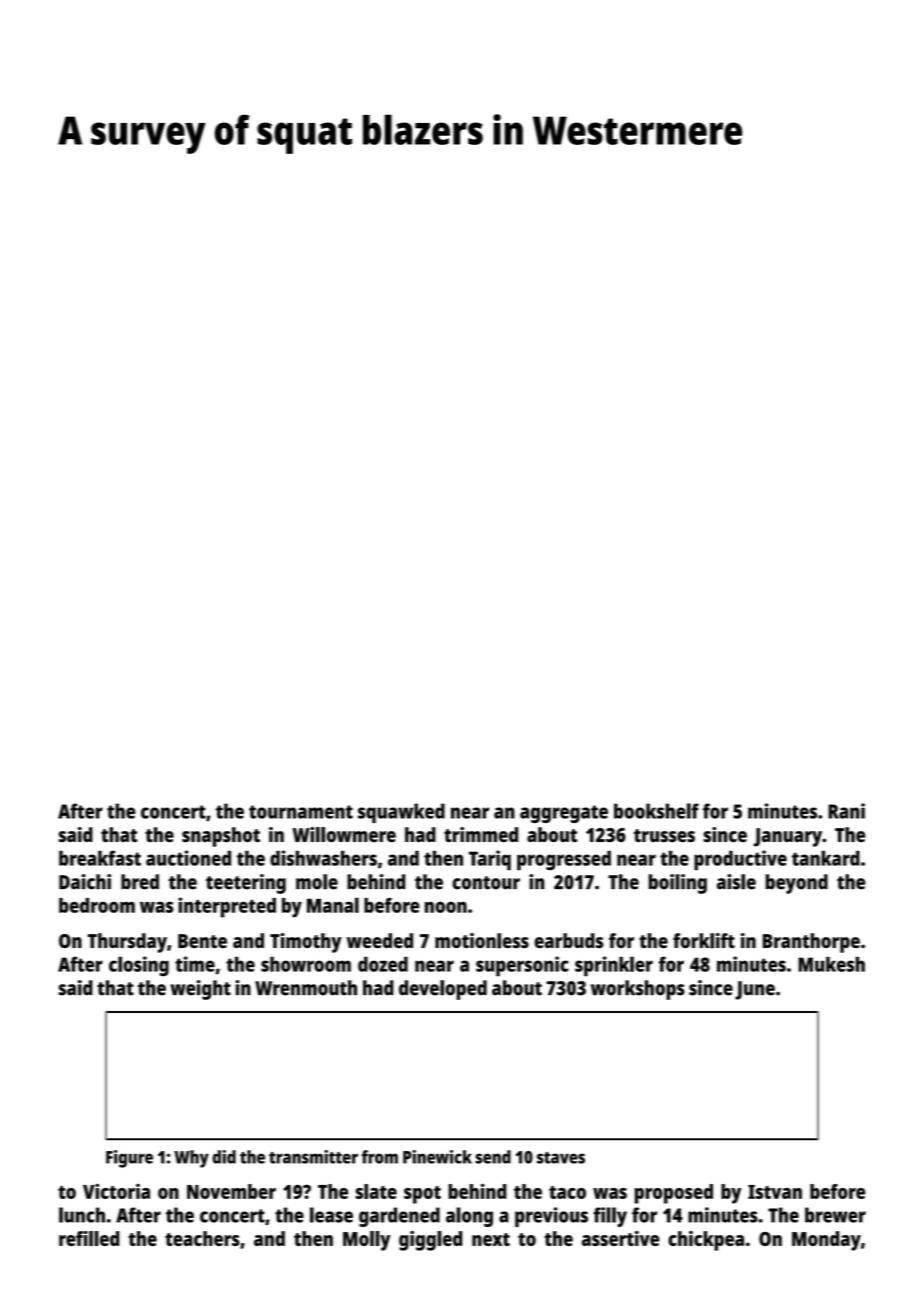  What do you see at coordinates (127, 943) in the screenshot?
I see `Thursday` at bounding box center [127, 943].
